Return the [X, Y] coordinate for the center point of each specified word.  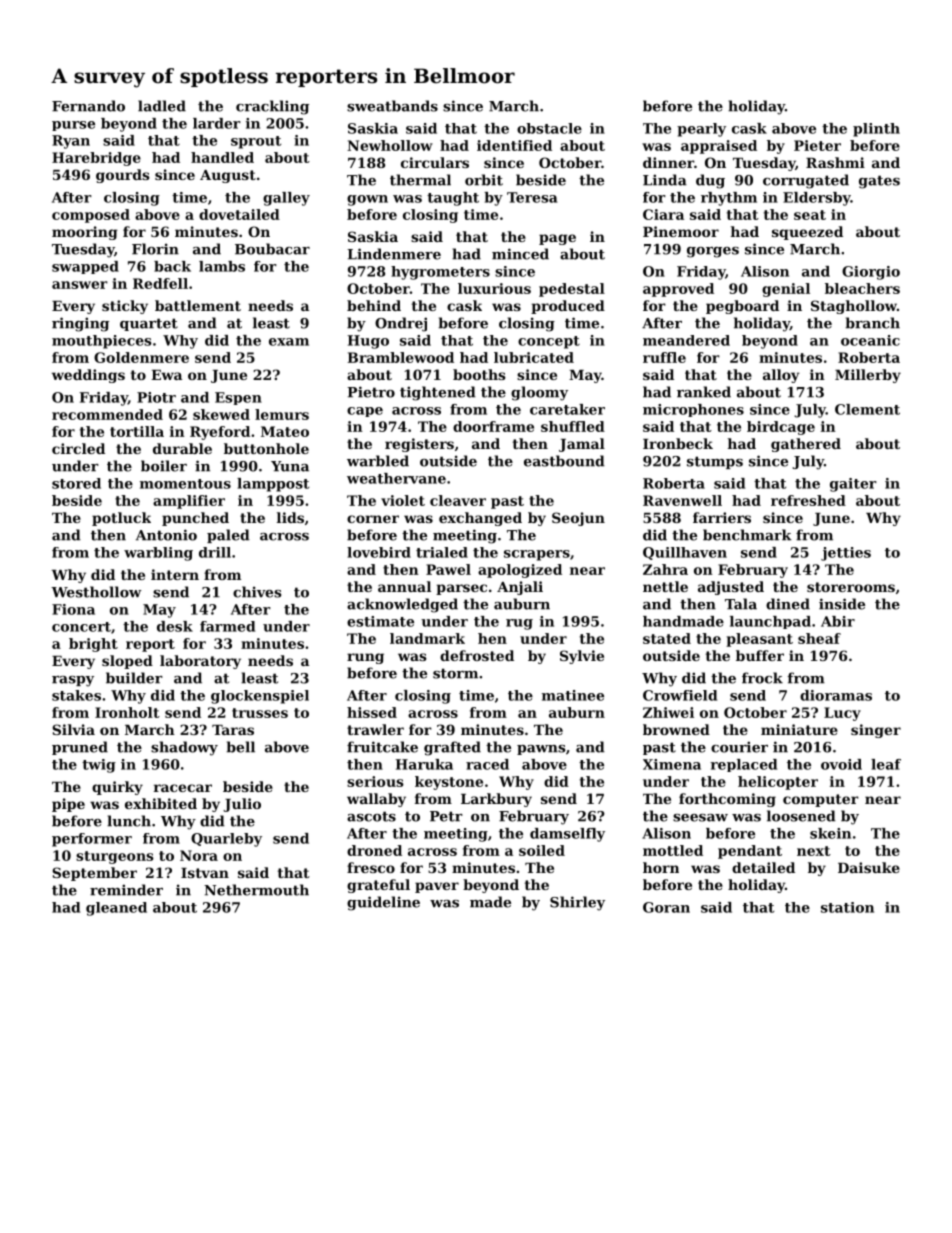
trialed [442, 552]
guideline [383, 903]
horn [661, 867]
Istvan [205, 873]
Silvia [73, 729]
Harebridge [96, 159]
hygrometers [440, 273]
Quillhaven [685, 553]
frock [762, 678]
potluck [121, 519]
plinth [876, 130]
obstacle [549, 128]
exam [289, 342]
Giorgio [871, 273]
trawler [375, 729]
